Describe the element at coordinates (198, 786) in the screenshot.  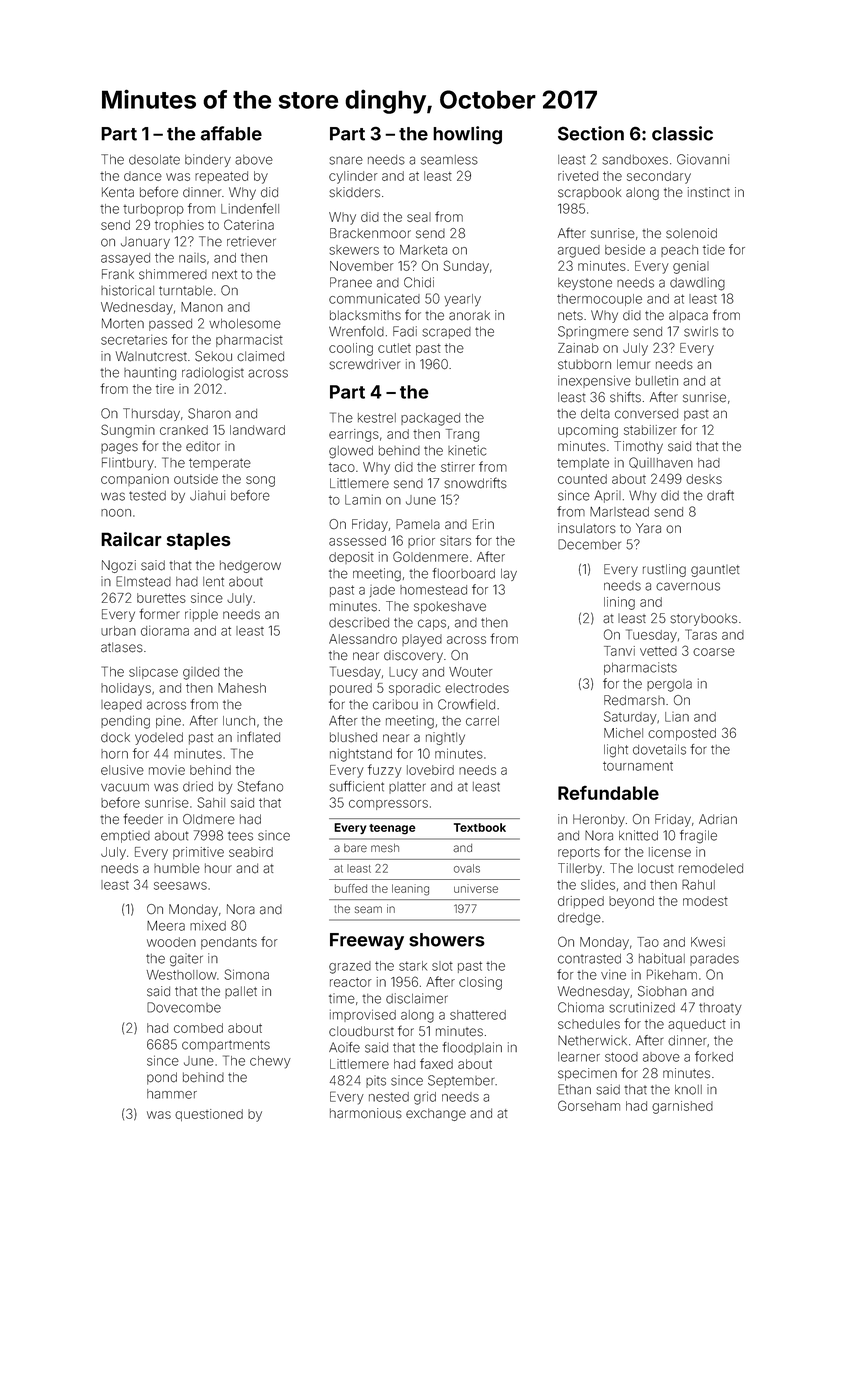
I see `dried` at that location.
